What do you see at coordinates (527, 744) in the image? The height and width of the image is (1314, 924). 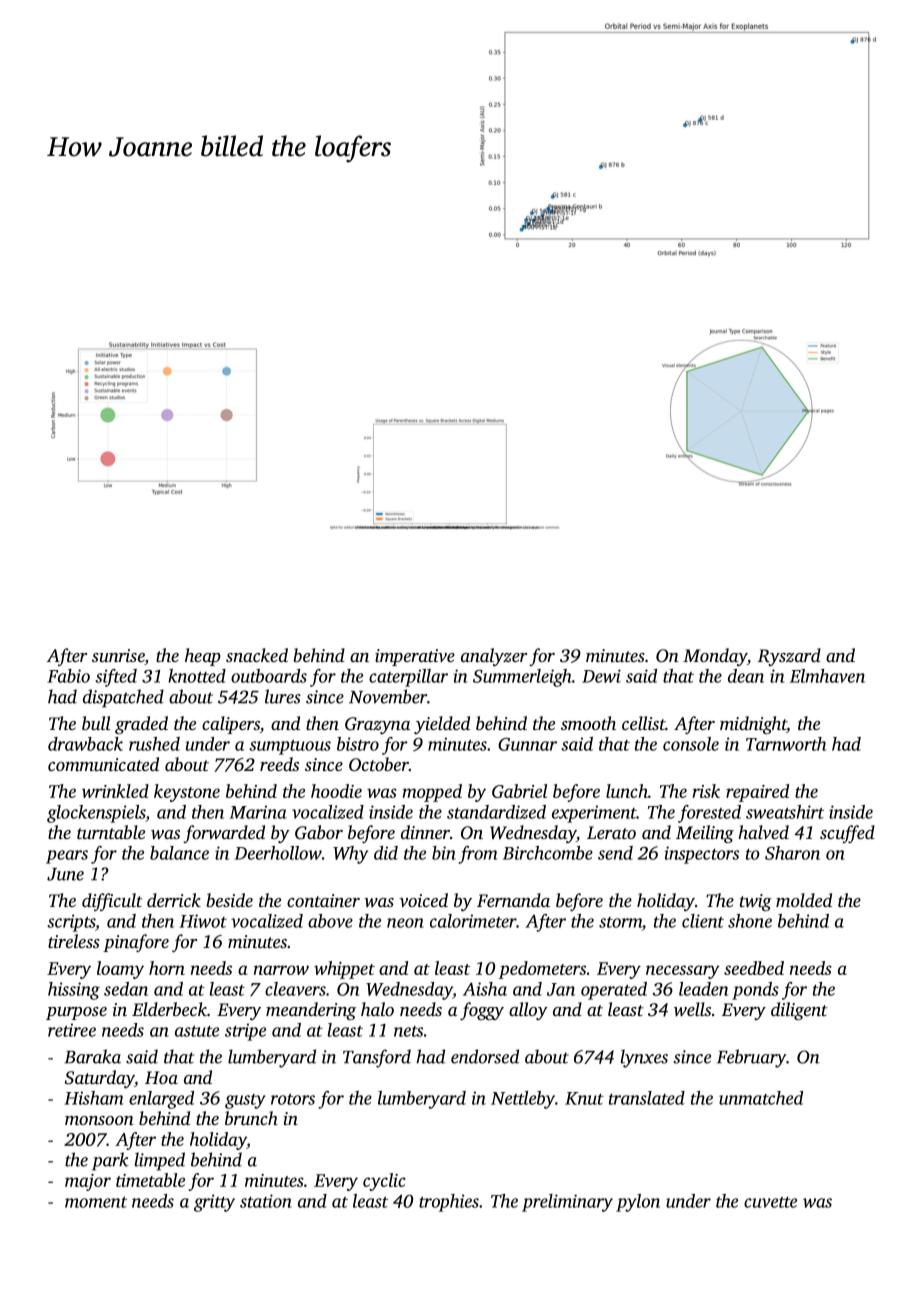 I see `Gunnar` at bounding box center [527, 744].
